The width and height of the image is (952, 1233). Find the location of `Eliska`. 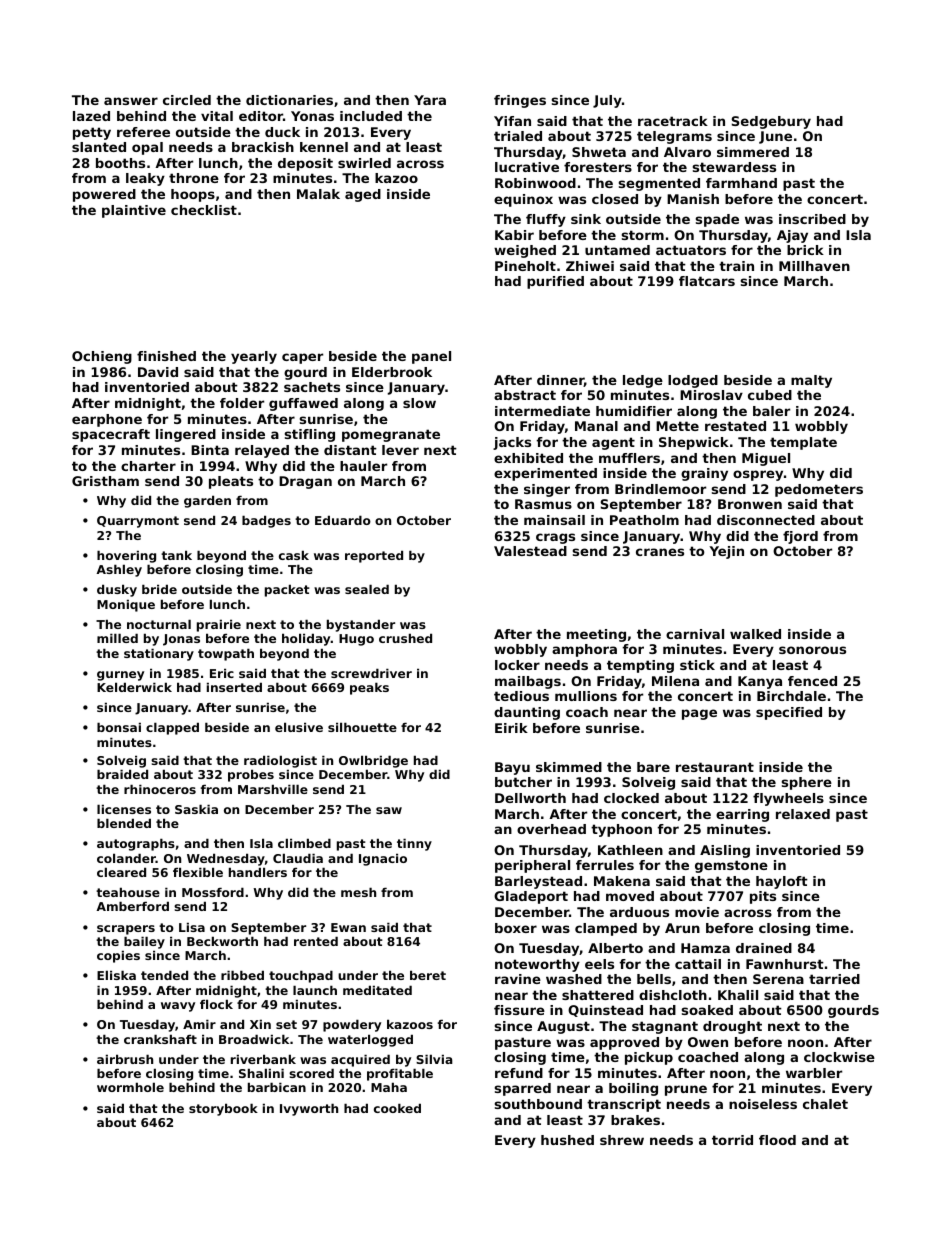

Eliska is located at coordinates (116, 975).
